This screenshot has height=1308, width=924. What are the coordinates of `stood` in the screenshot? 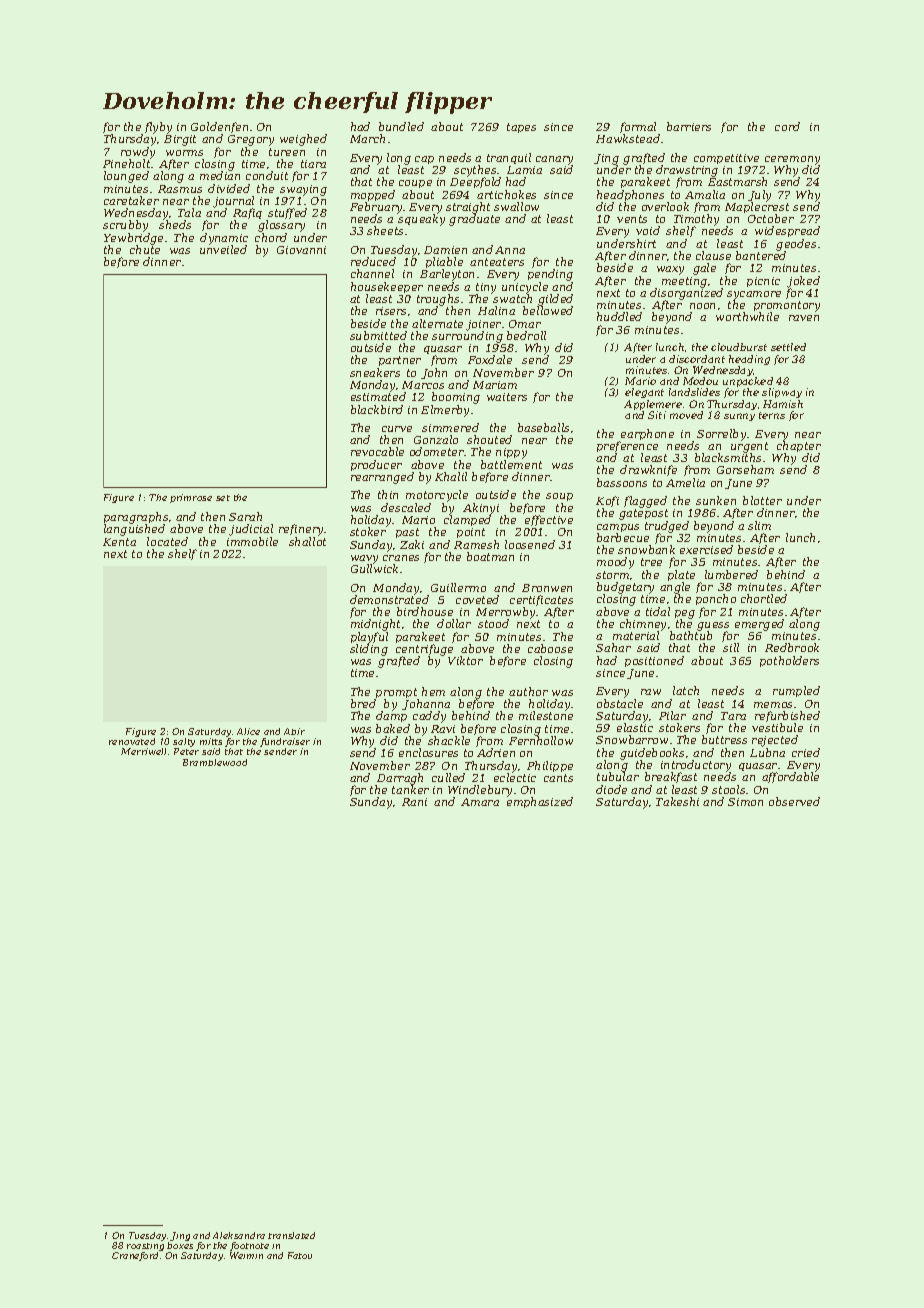 It's located at (493, 623).
